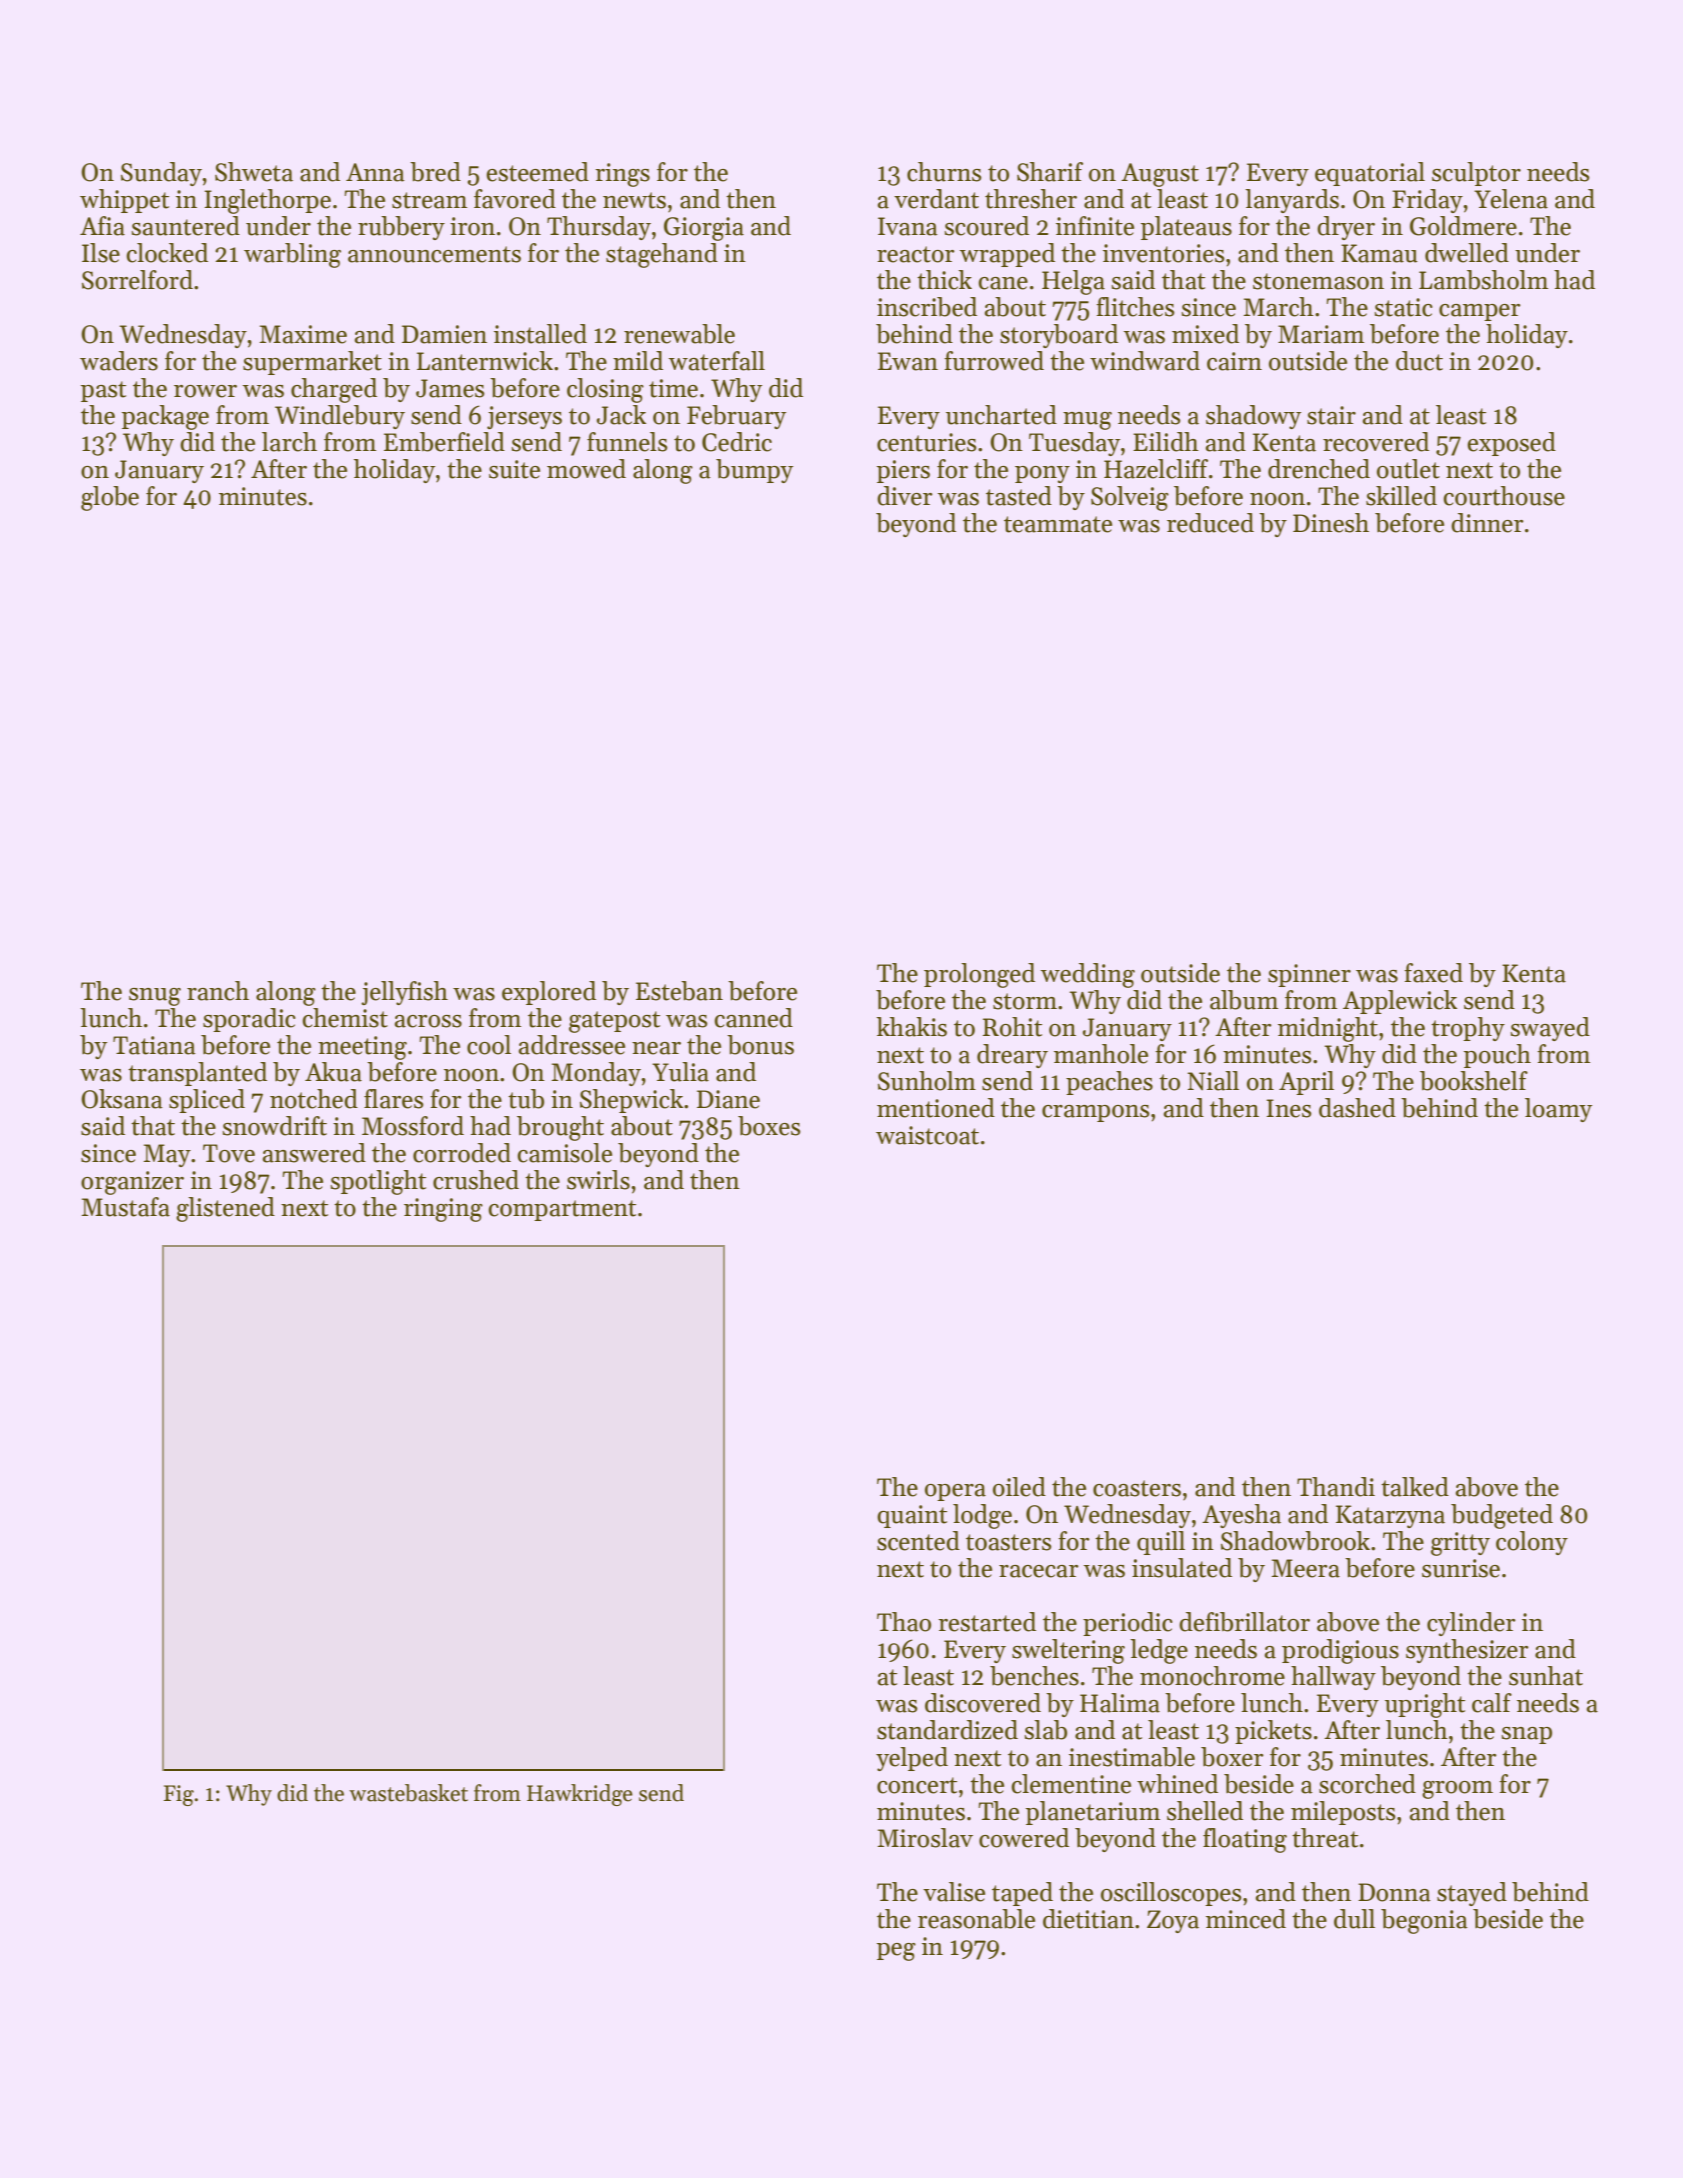 Image resolution: width=1683 pixels, height=2178 pixels. Describe the element at coordinates (1480, 312) in the document. I see `camper` at that location.
